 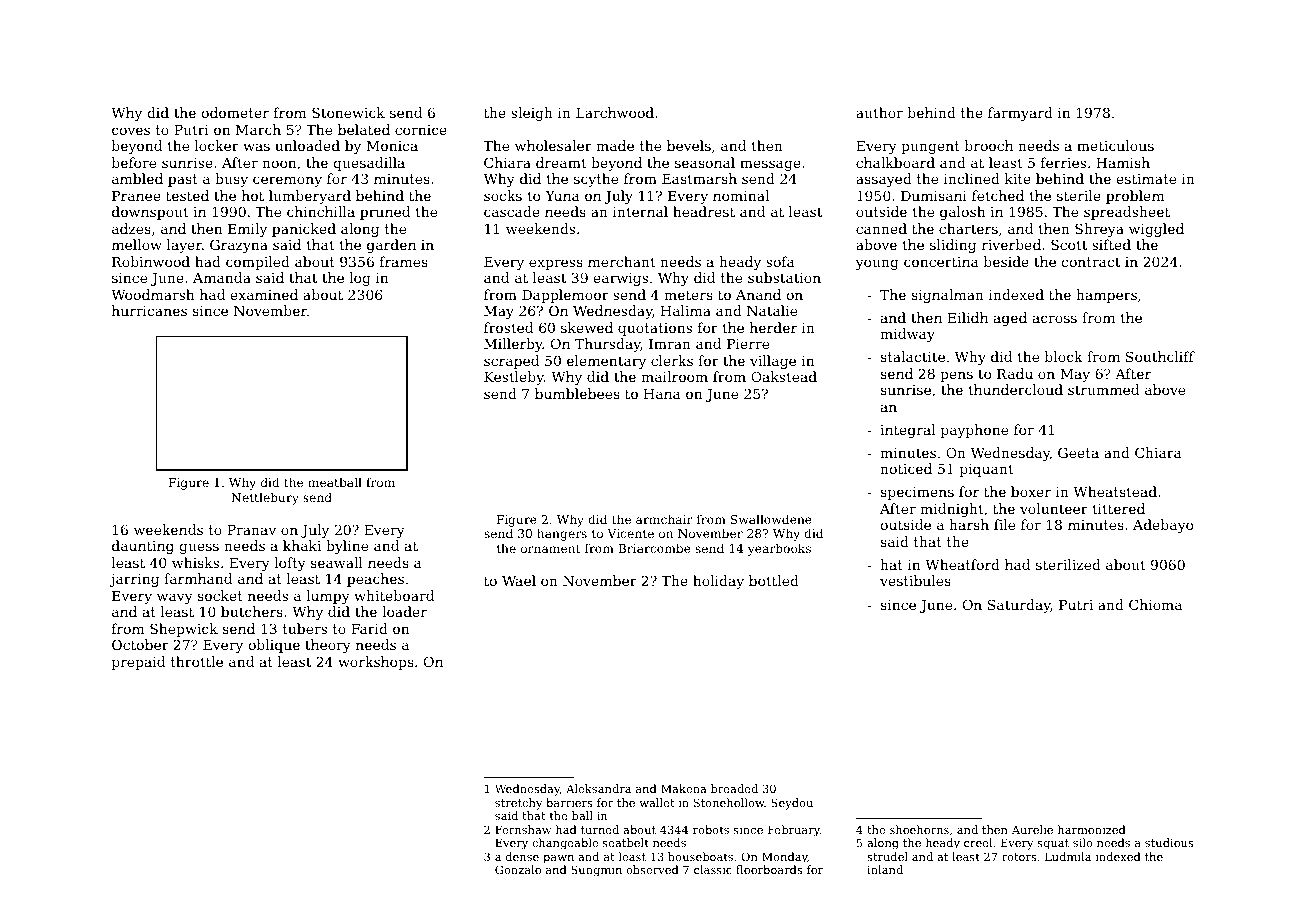 I want to click on yearbooks, so click(x=779, y=549).
